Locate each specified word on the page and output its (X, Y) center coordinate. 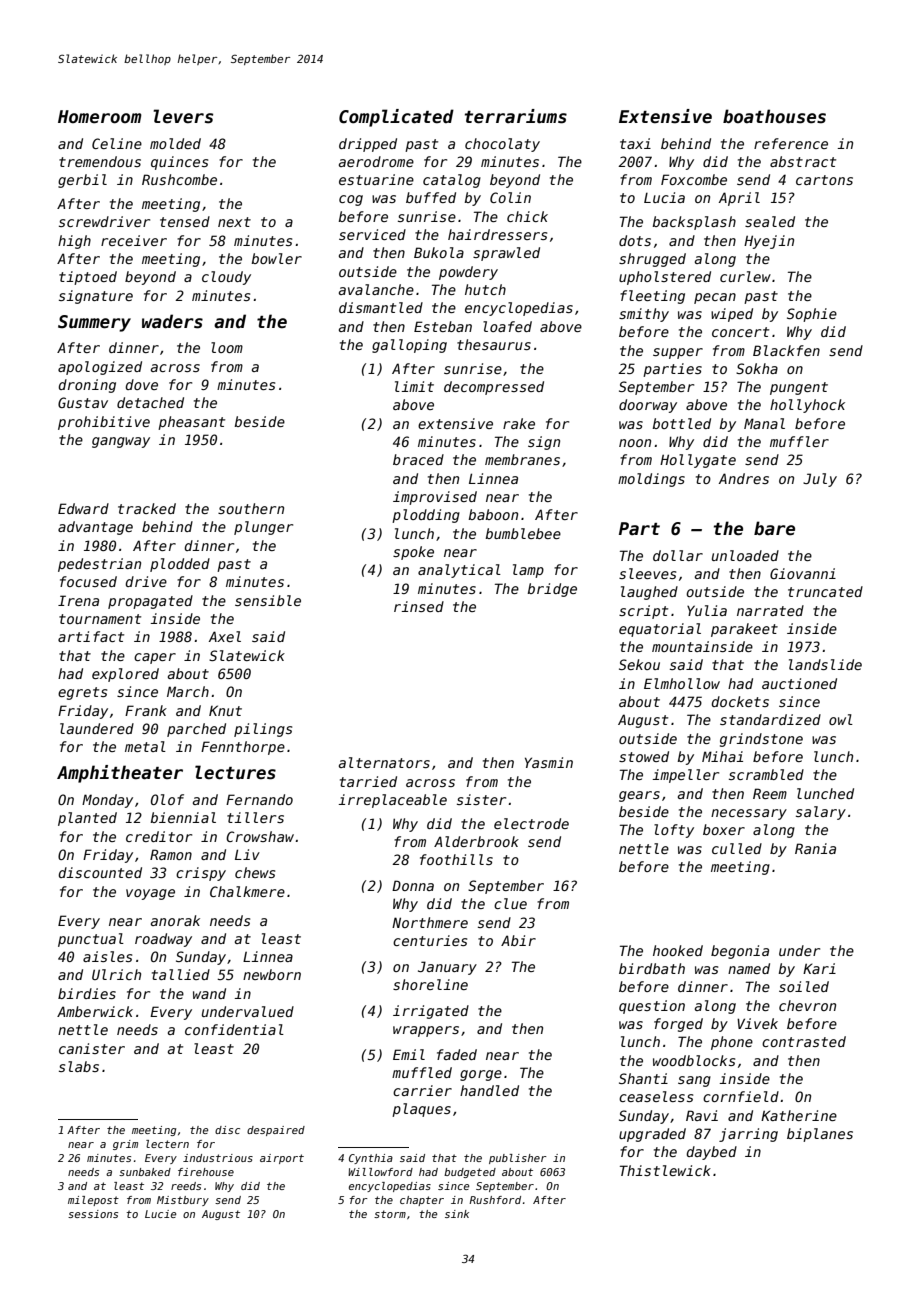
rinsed (419, 606)
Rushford (495, 1200)
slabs (79, 1066)
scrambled (766, 774)
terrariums (516, 116)
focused (88, 581)
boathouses (774, 116)
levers (183, 116)
